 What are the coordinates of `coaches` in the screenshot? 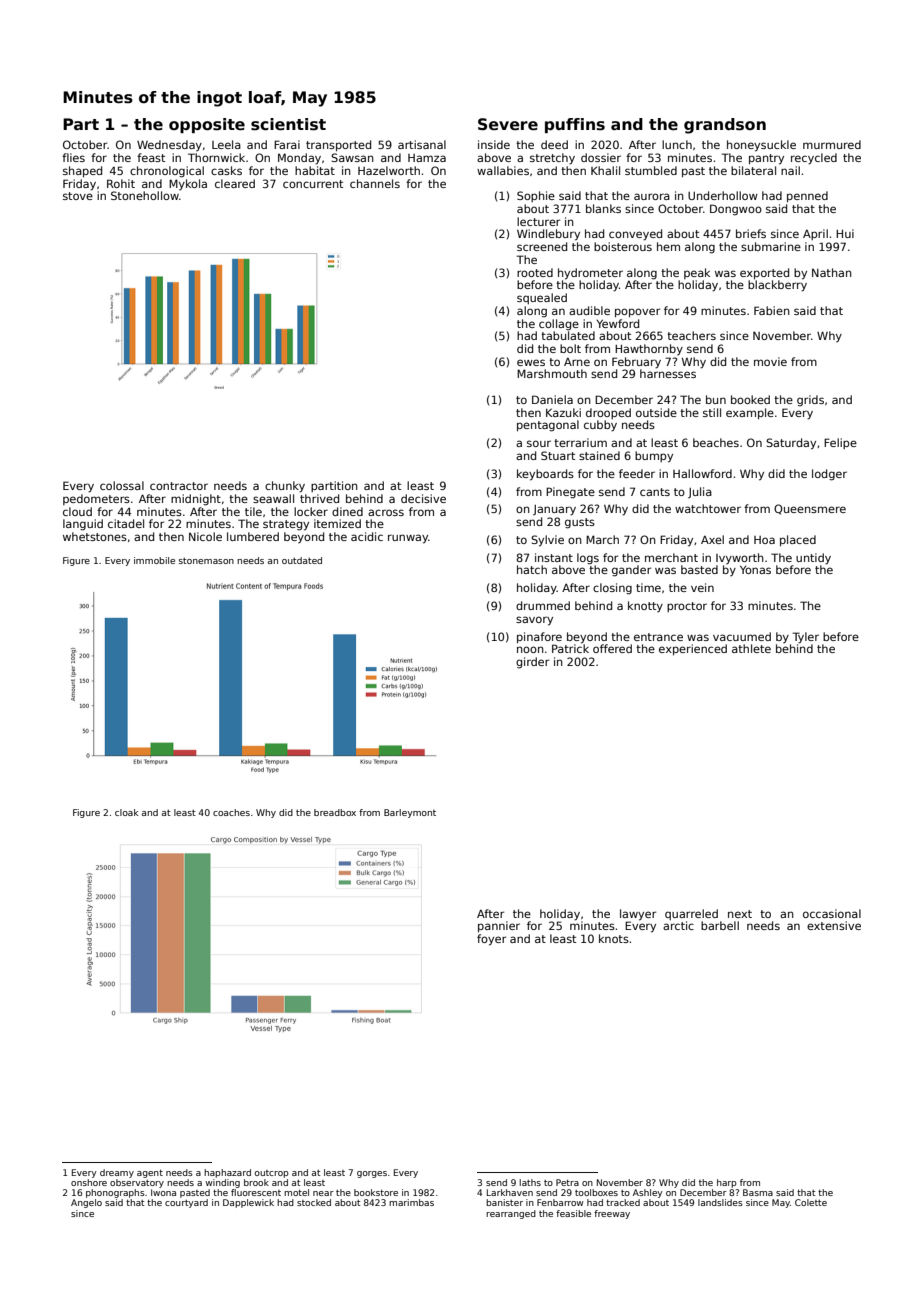 It's located at (231, 812).
